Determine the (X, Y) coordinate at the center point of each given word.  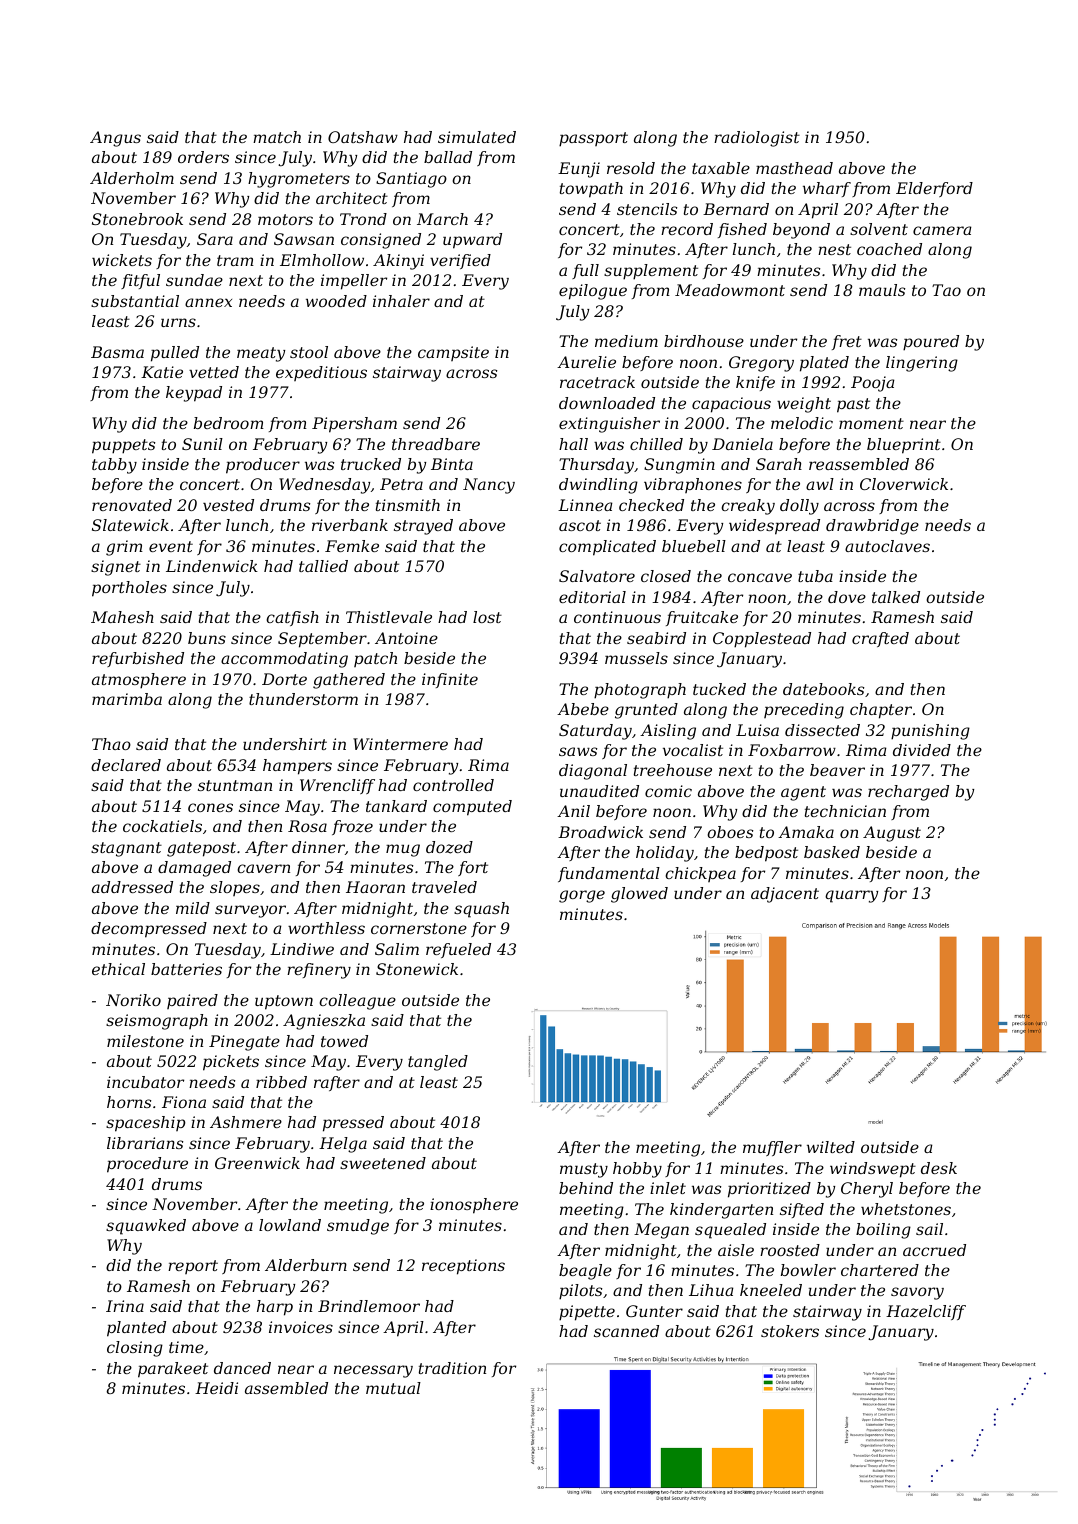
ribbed (281, 1082)
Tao (946, 290)
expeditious (321, 373)
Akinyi (398, 262)
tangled (438, 1063)
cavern (263, 868)
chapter (881, 711)
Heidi (216, 1388)
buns (207, 638)
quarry (851, 896)
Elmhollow (322, 260)
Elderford (934, 189)
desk (939, 1168)
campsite (453, 353)
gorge (582, 896)
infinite (450, 680)
